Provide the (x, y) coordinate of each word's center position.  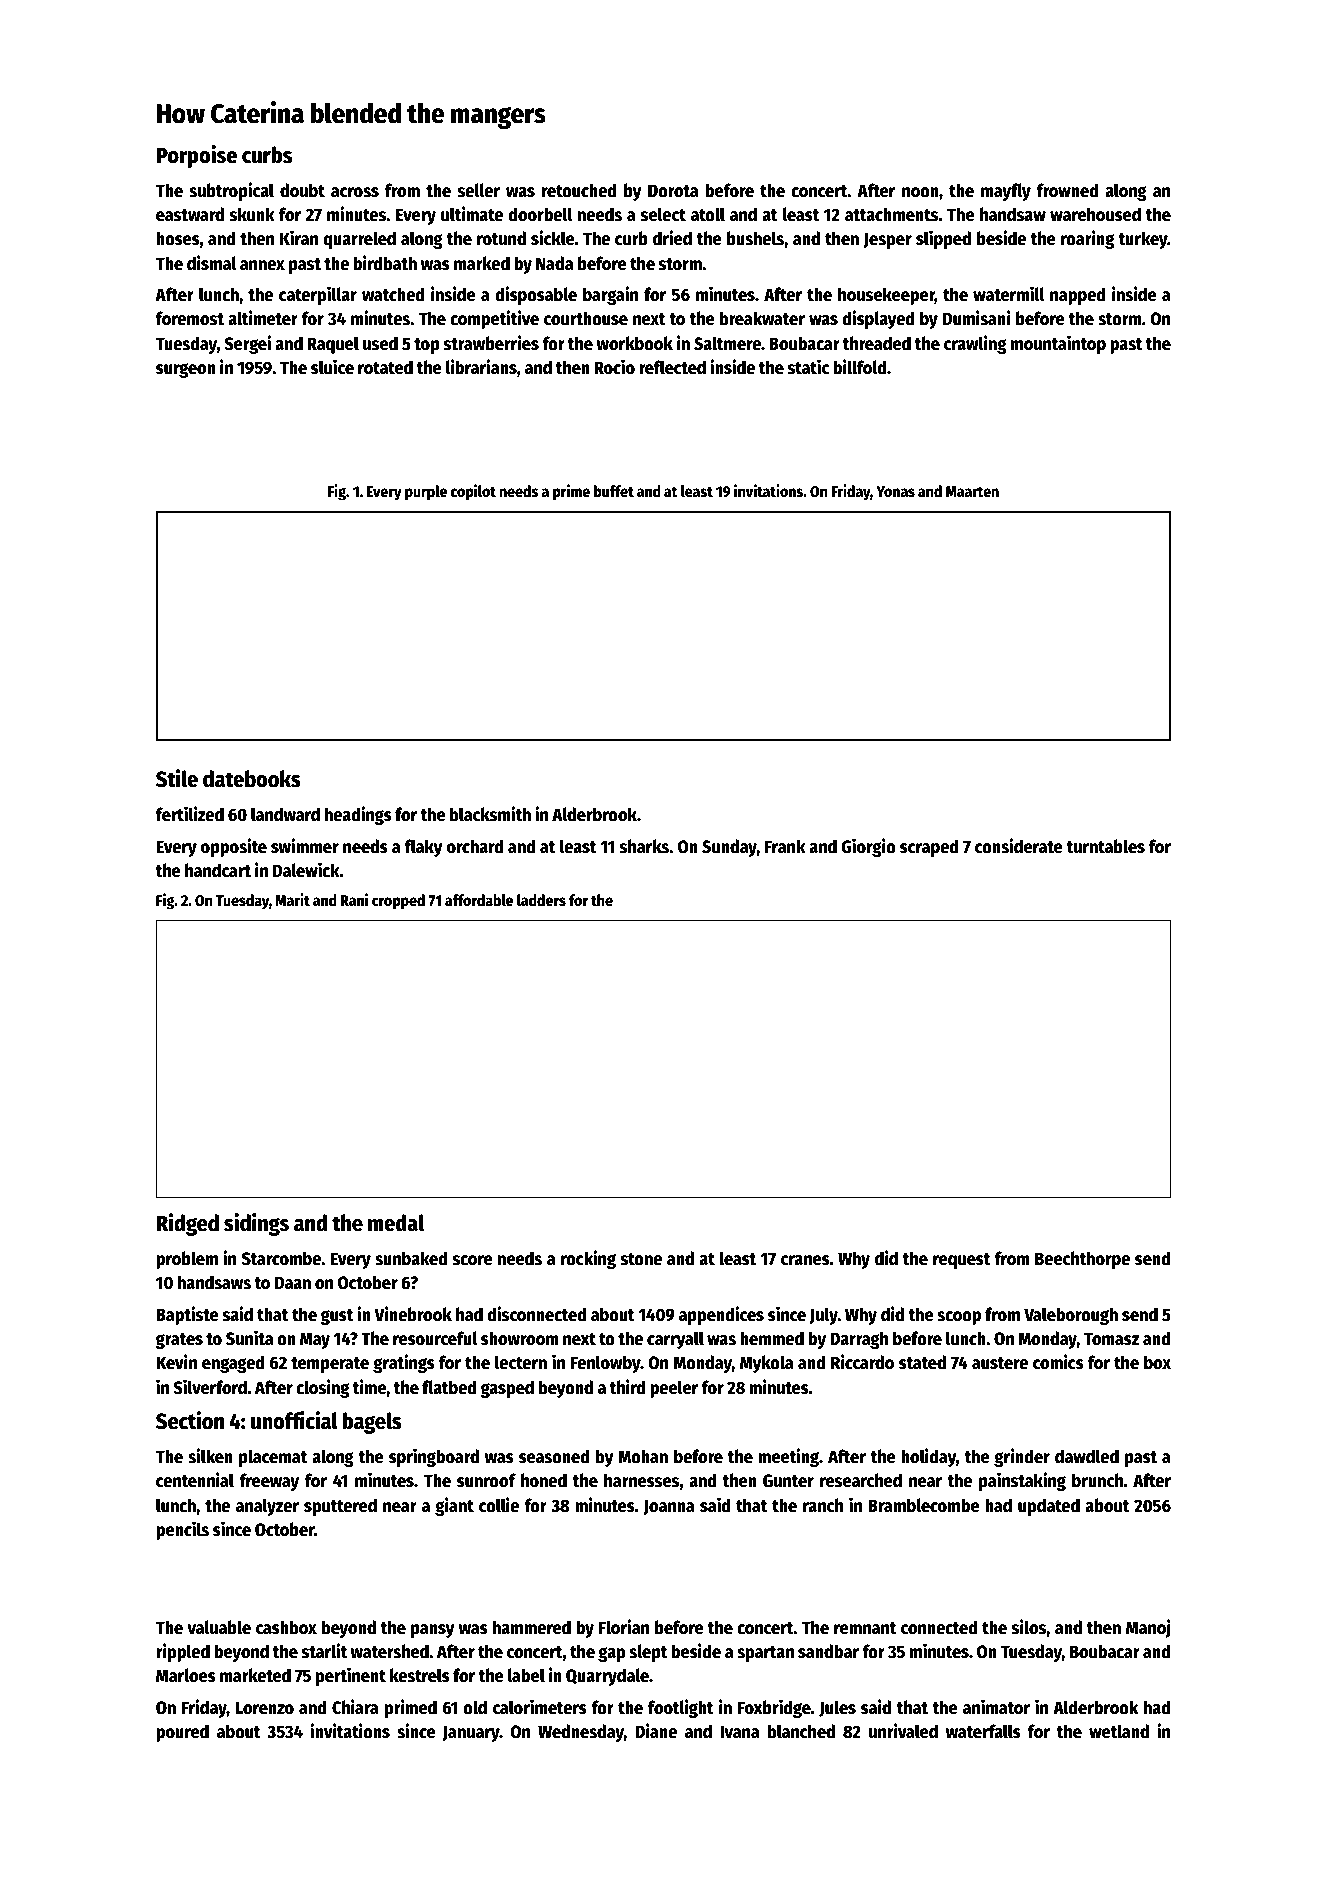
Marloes (186, 1675)
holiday (928, 1457)
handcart (218, 870)
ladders (541, 900)
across (355, 192)
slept (648, 1653)
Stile (177, 778)
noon (920, 192)
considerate (1019, 846)
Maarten (972, 491)
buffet (614, 491)
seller (479, 190)
